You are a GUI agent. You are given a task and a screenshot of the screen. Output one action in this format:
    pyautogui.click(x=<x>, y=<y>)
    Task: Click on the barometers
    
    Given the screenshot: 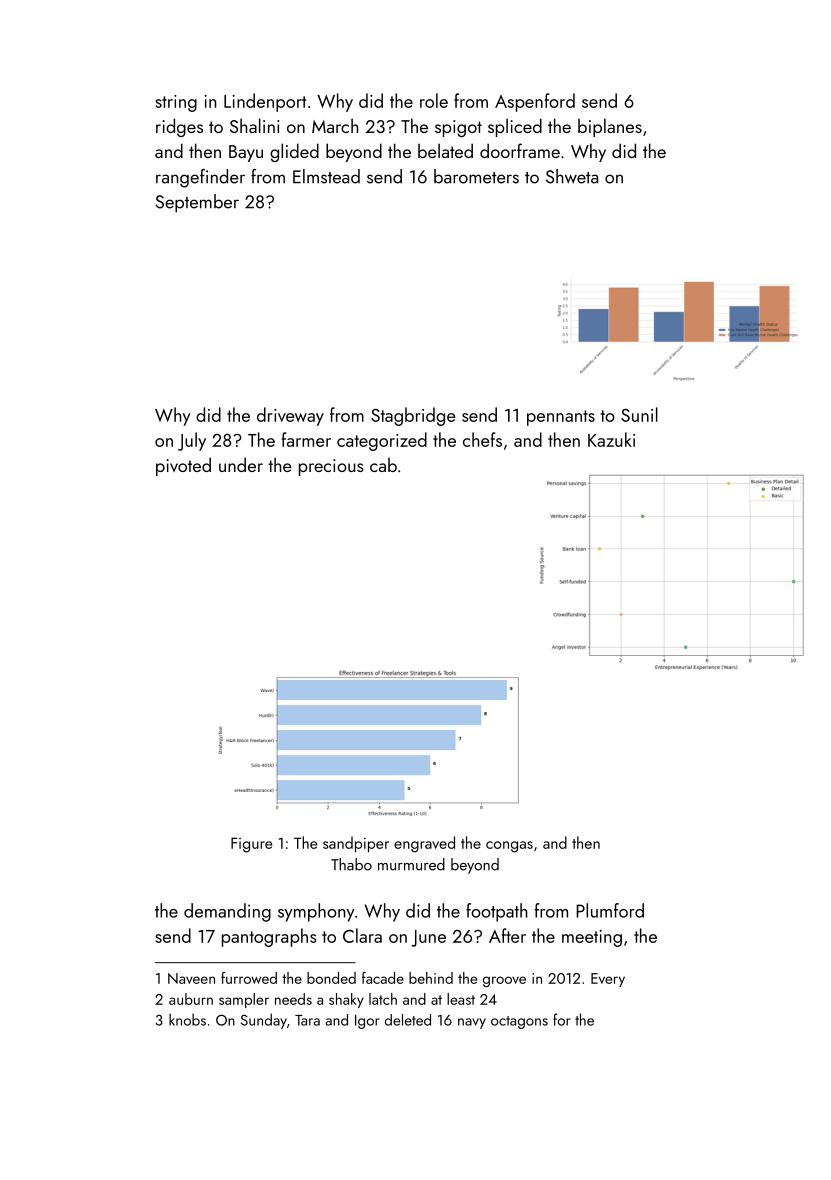 What is the action you would take?
    pyautogui.click(x=476, y=176)
